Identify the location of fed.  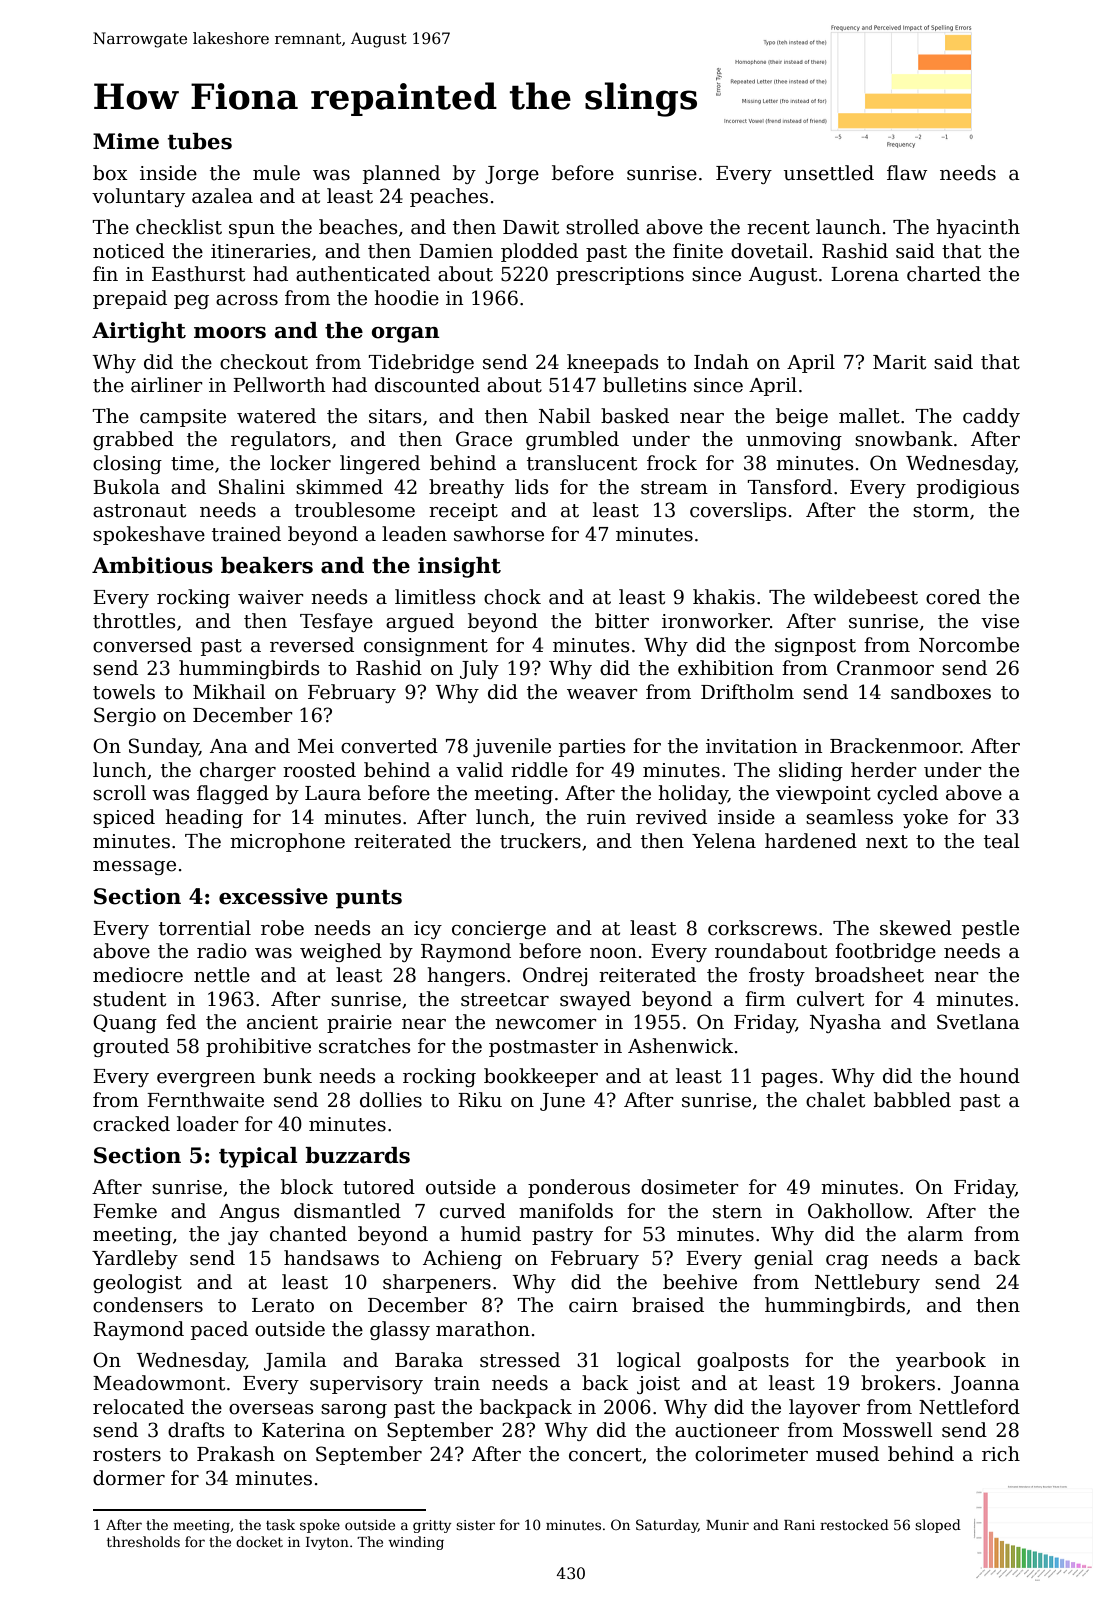
(181, 1022).
